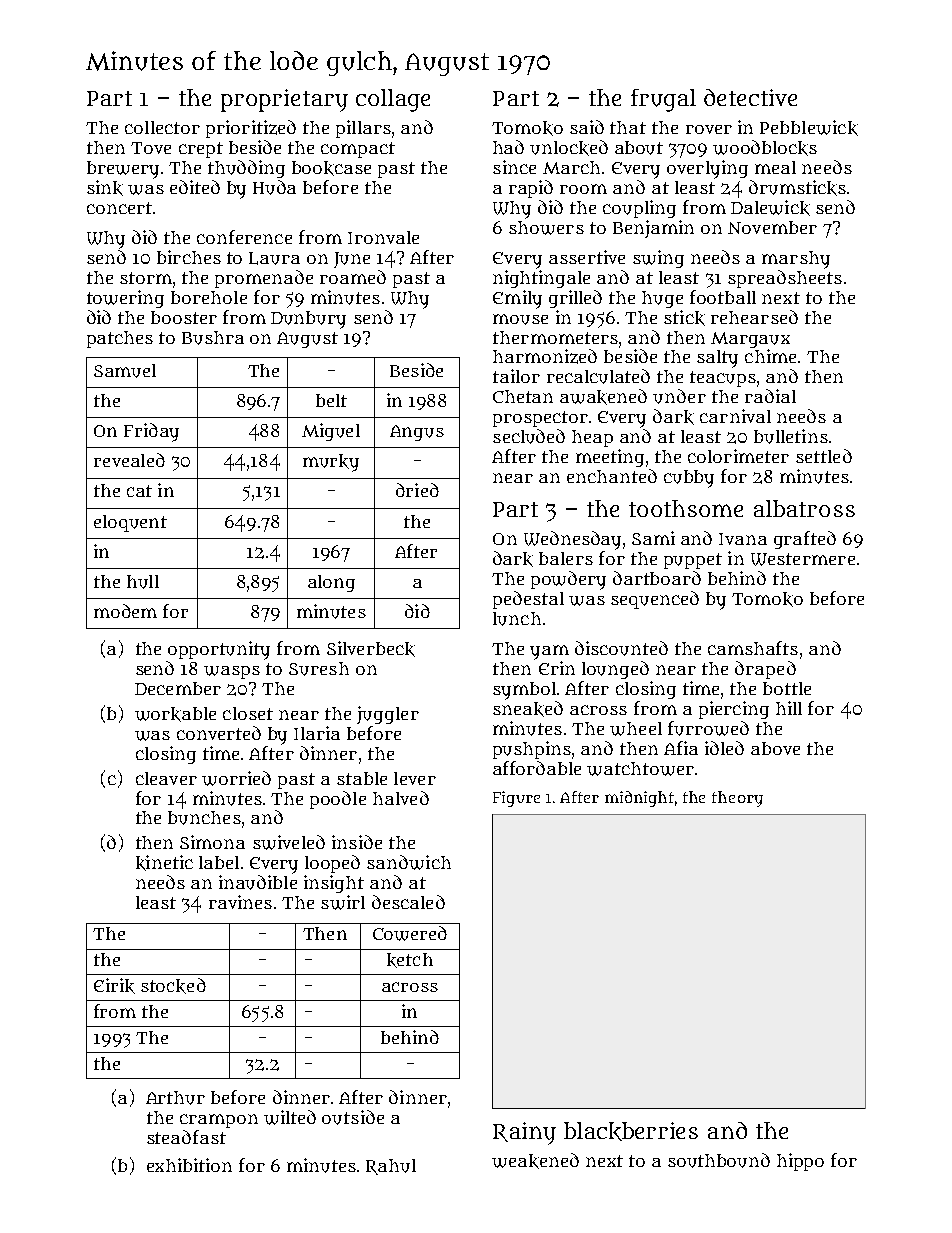 This screenshot has height=1233, width=952. I want to click on hippo, so click(800, 1162).
